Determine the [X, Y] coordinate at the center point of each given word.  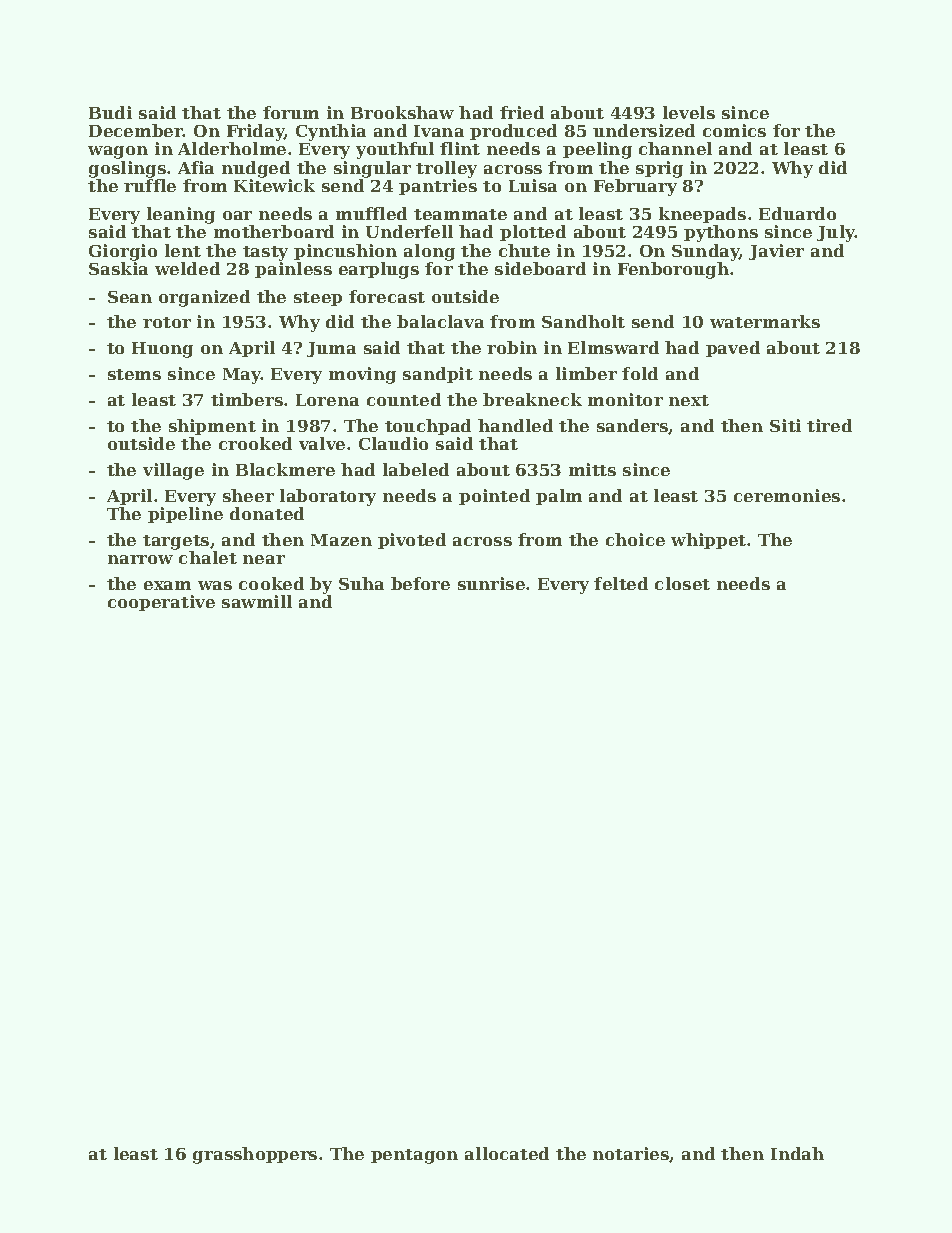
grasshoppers [255, 1155]
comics [734, 130]
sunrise [491, 583]
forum [291, 112]
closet [682, 583]
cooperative [161, 603]
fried [522, 112]
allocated [507, 1153]
